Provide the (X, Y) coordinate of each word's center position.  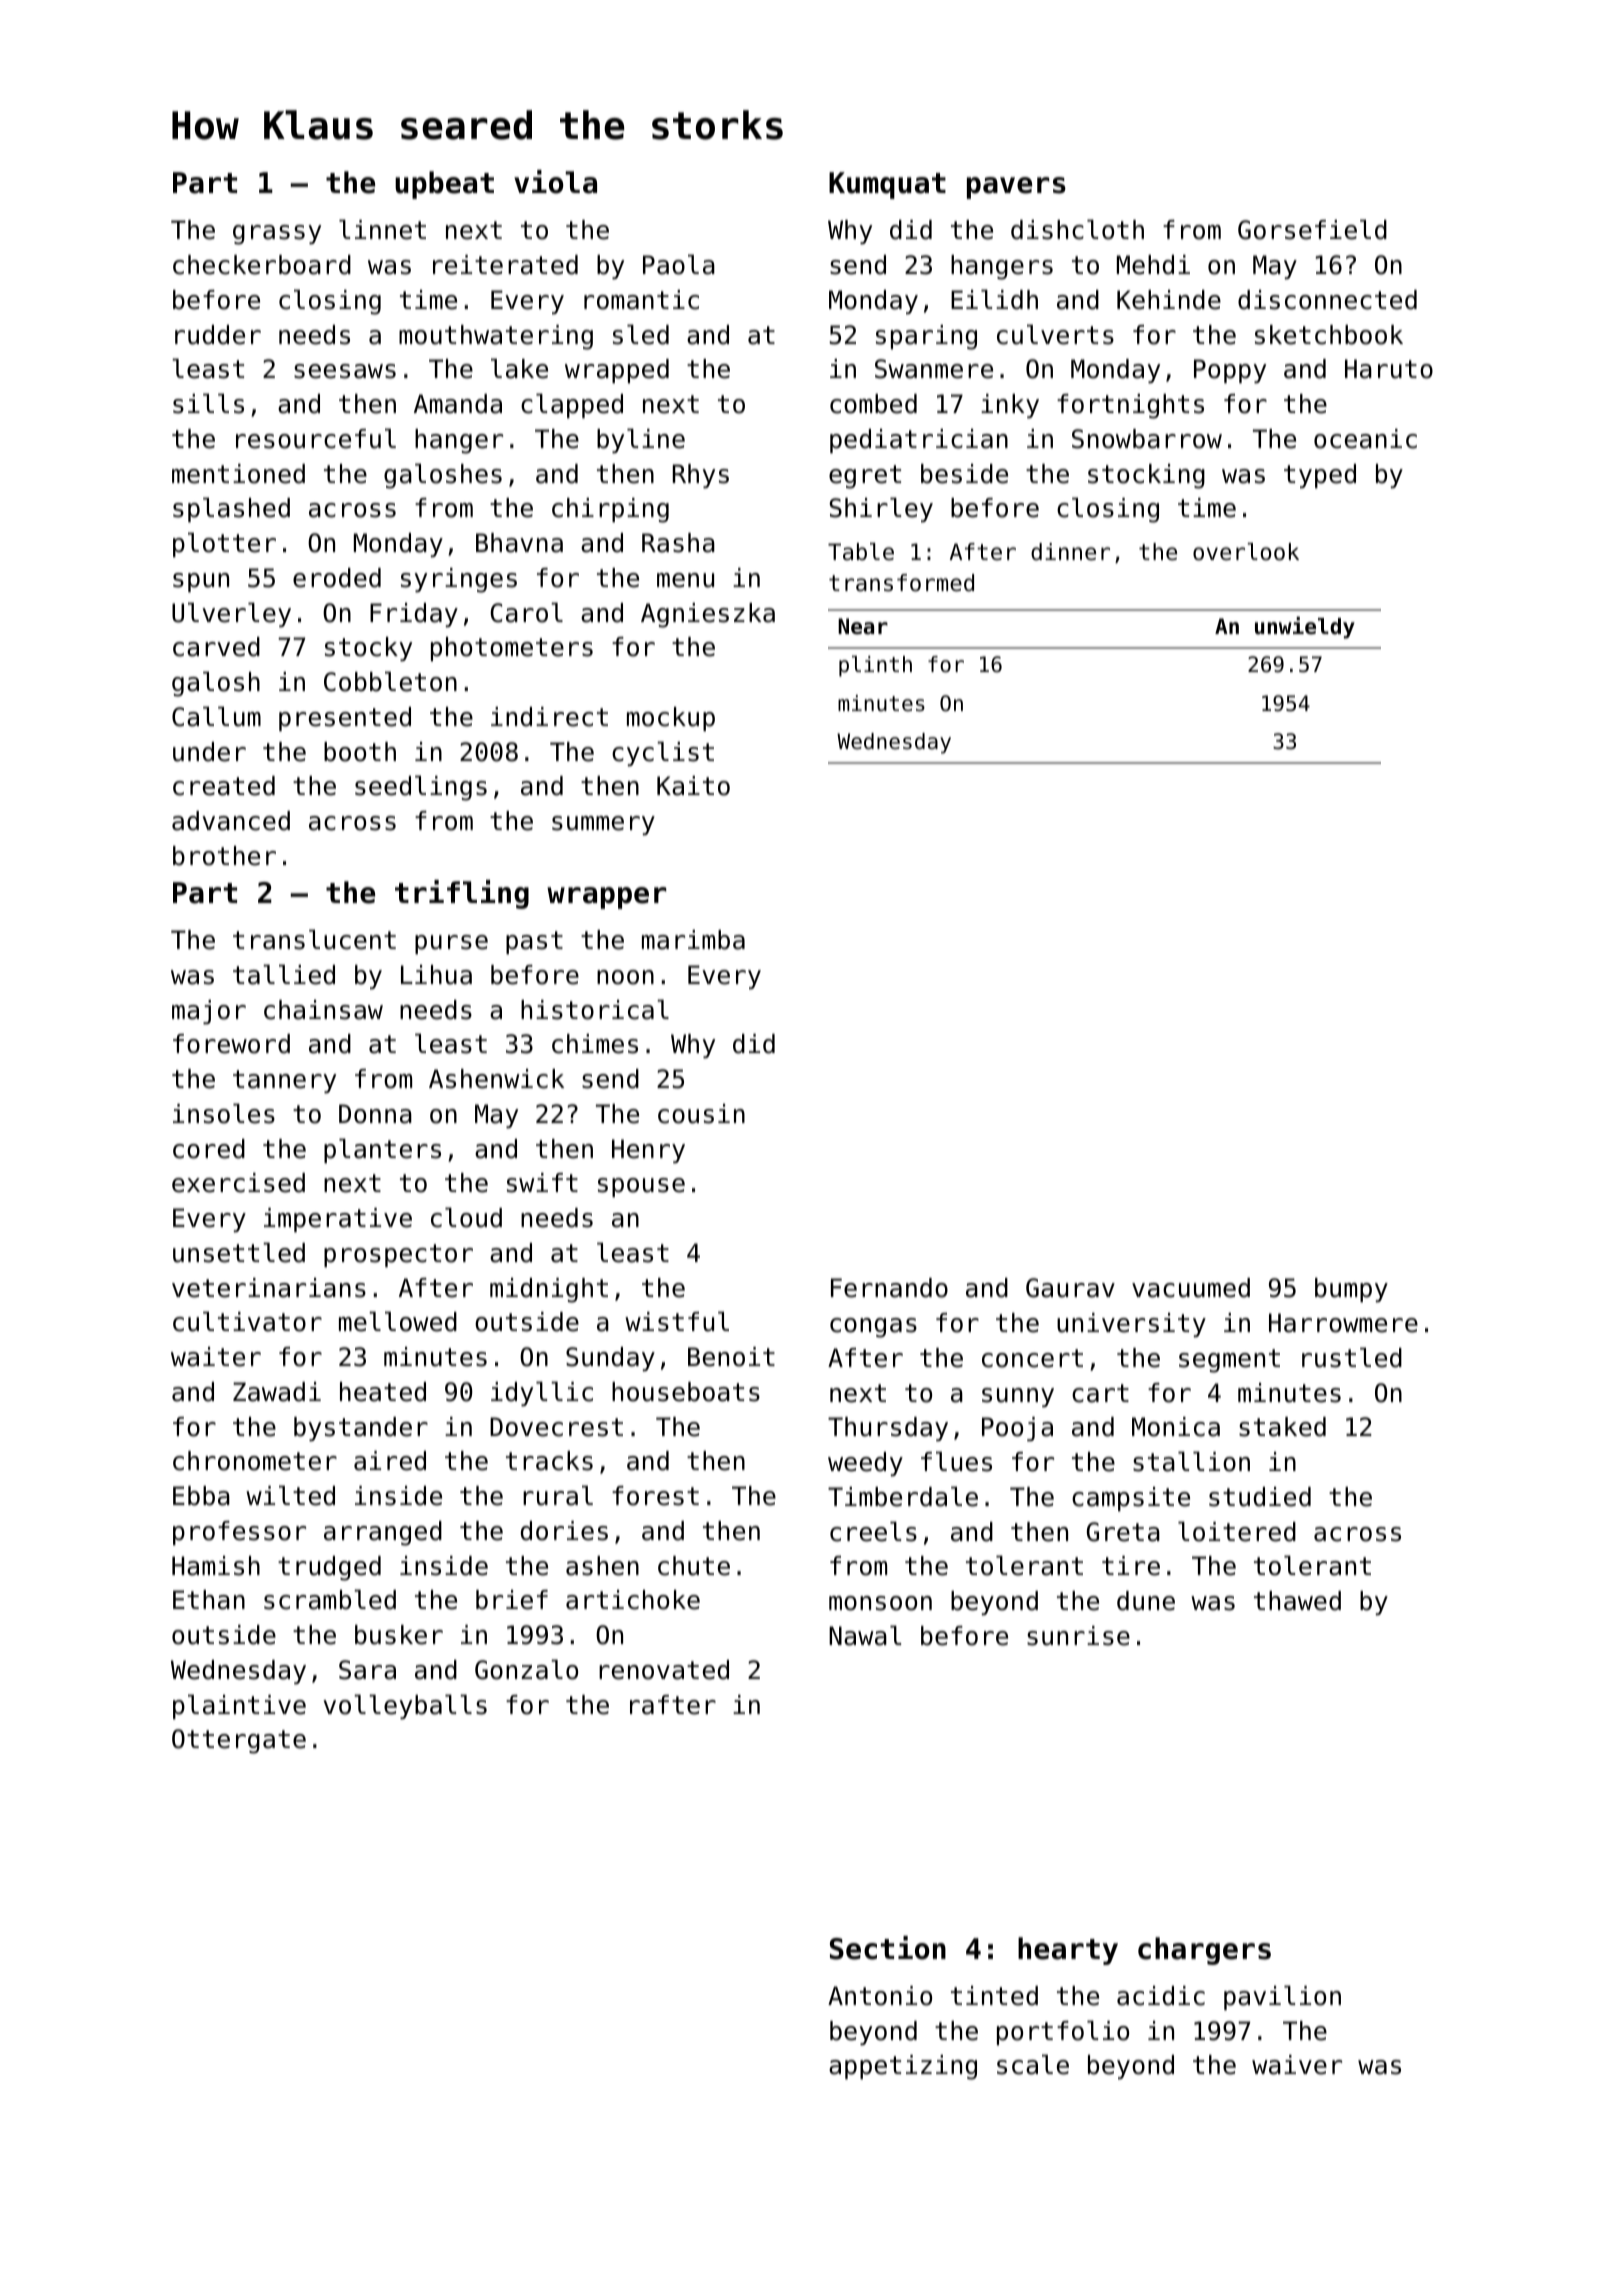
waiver (1297, 2065)
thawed (1297, 1601)
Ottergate (239, 1741)
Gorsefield (1312, 229)
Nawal (865, 1635)
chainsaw (323, 1010)
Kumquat (887, 185)
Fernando (889, 1288)
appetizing (903, 2067)
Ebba (201, 1496)
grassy (277, 235)
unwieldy (1305, 628)
